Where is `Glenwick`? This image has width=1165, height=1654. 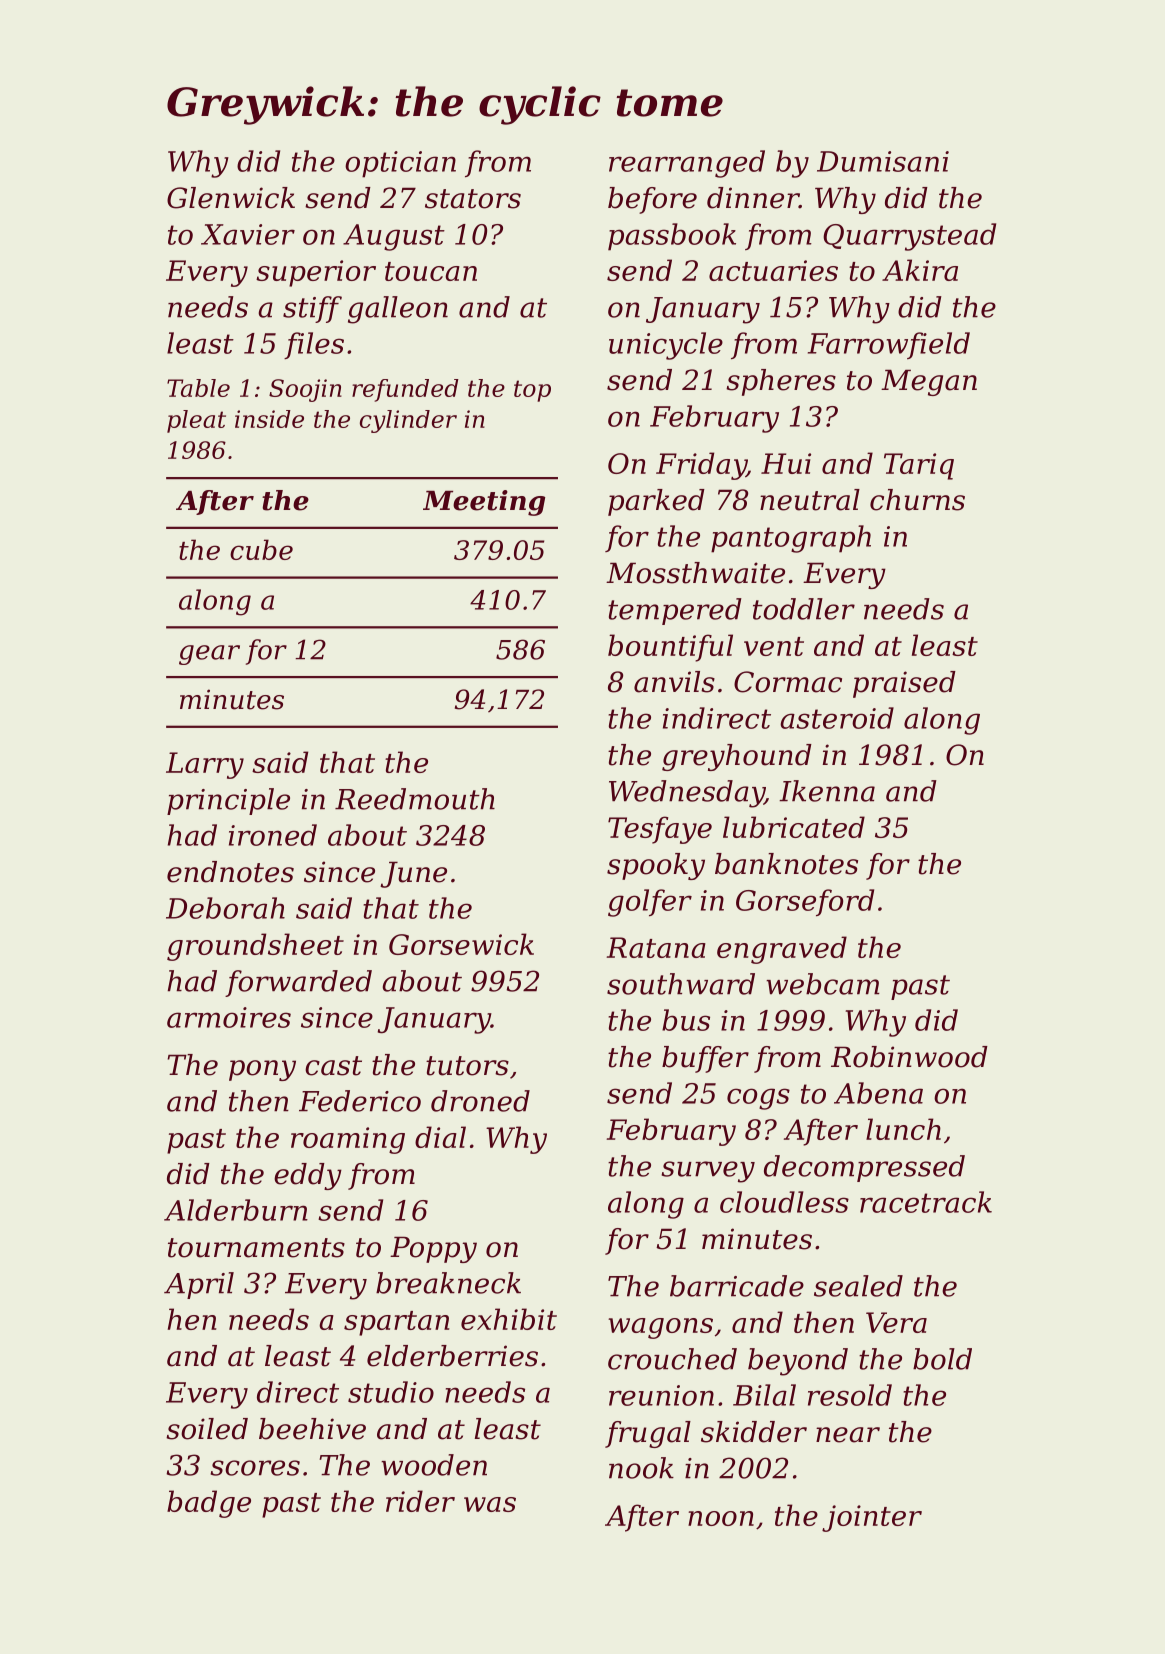
Glenwick is located at coordinates (231, 198).
